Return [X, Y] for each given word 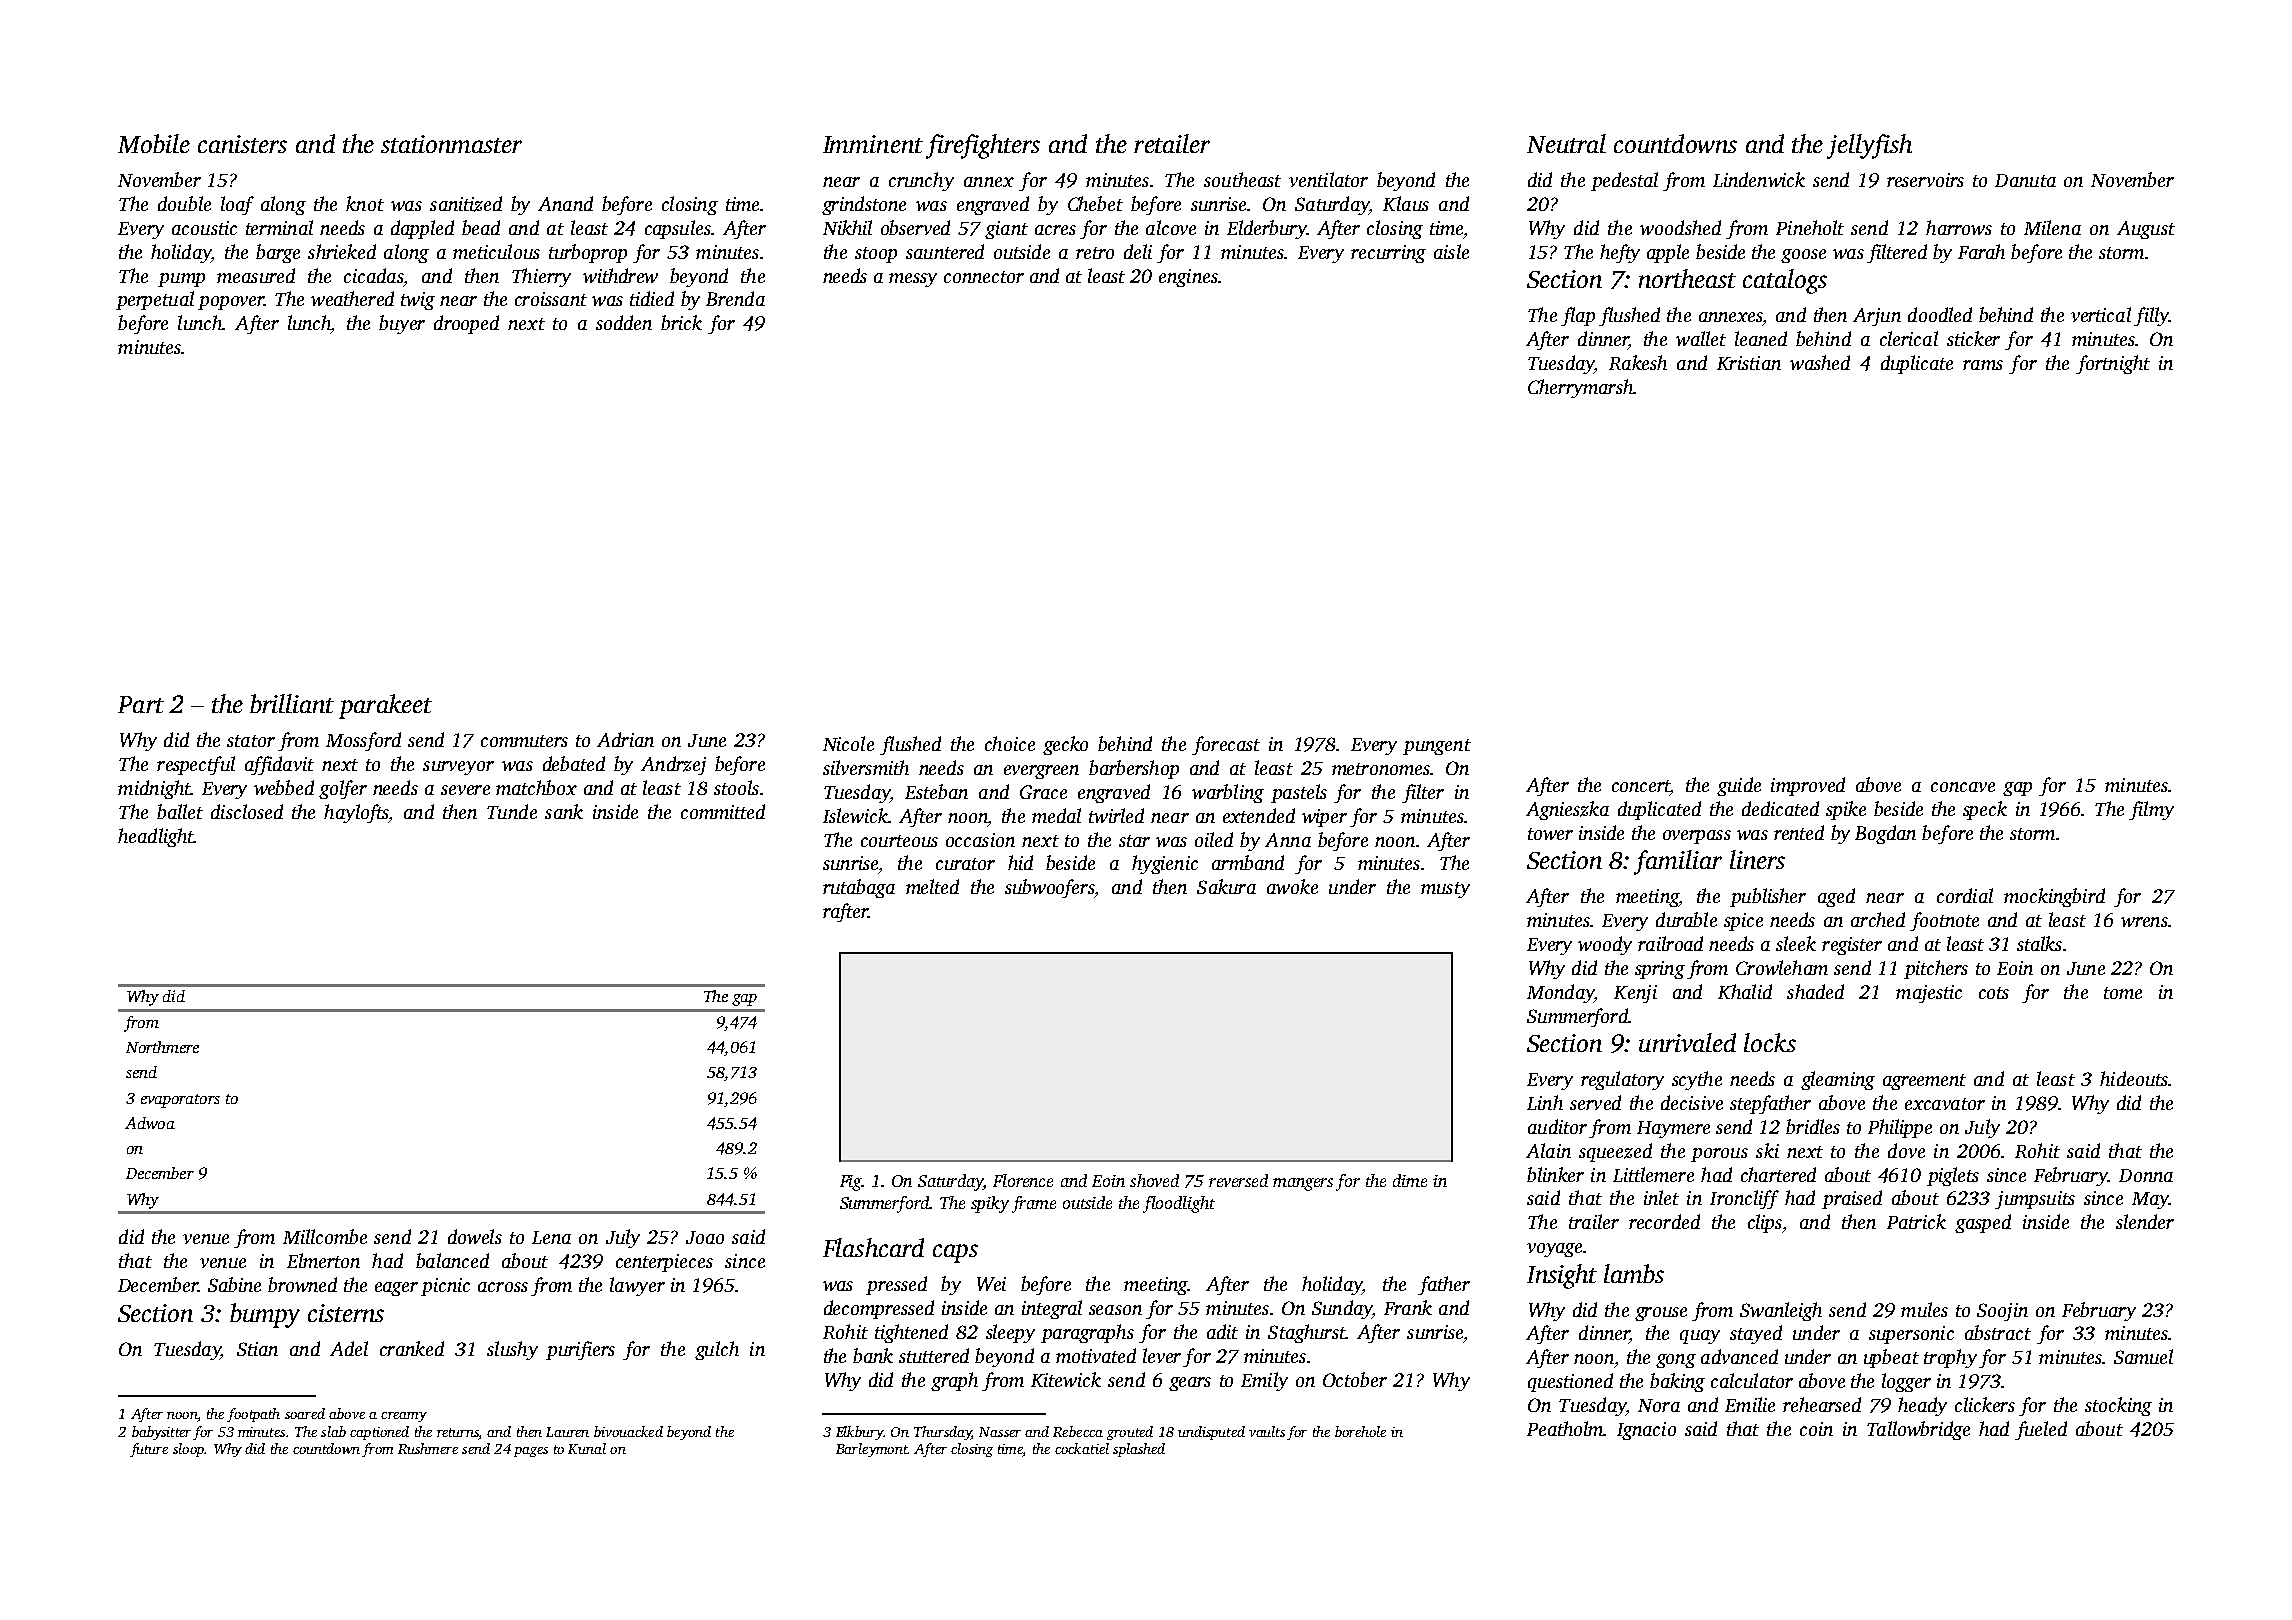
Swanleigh [1781, 1311]
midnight [154, 789]
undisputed [1211, 1433]
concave [1963, 787]
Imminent [873, 144]
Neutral [1566, 143]
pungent [1437, 747]
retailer [1172, 143]
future [149, 1450]
